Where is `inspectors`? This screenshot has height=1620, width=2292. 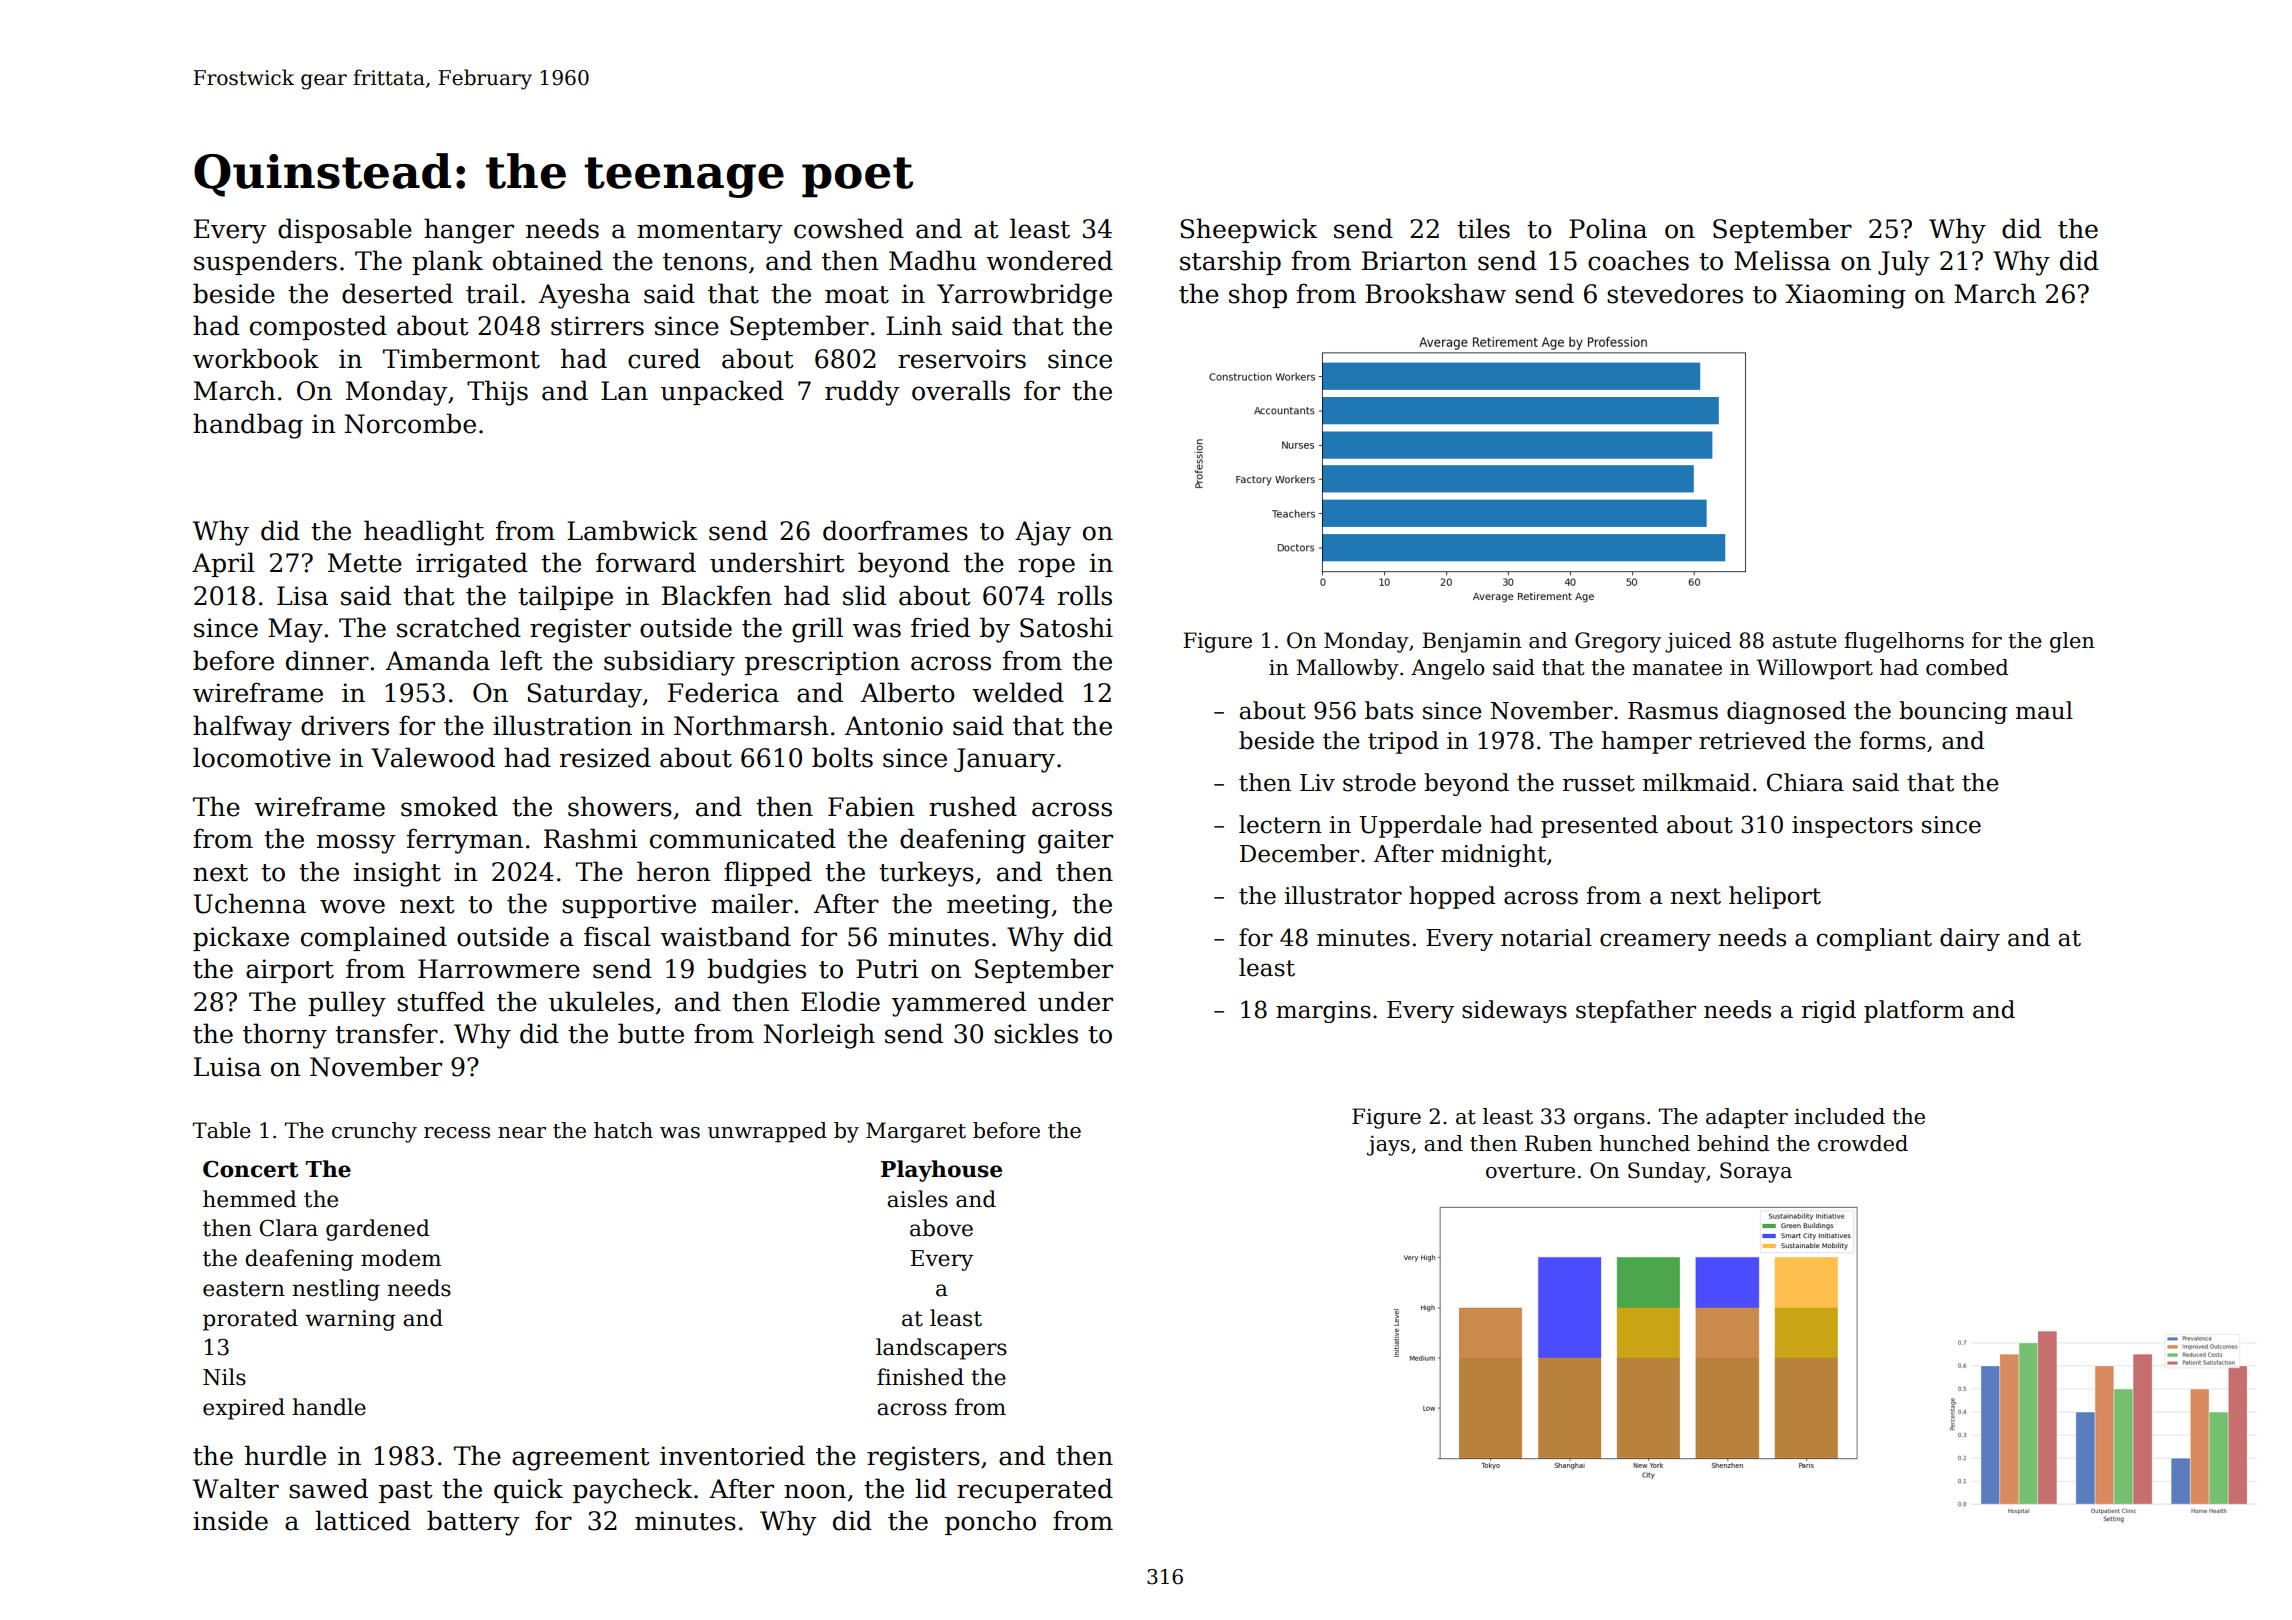 inspectors is located at coordinates (1852, 827).
